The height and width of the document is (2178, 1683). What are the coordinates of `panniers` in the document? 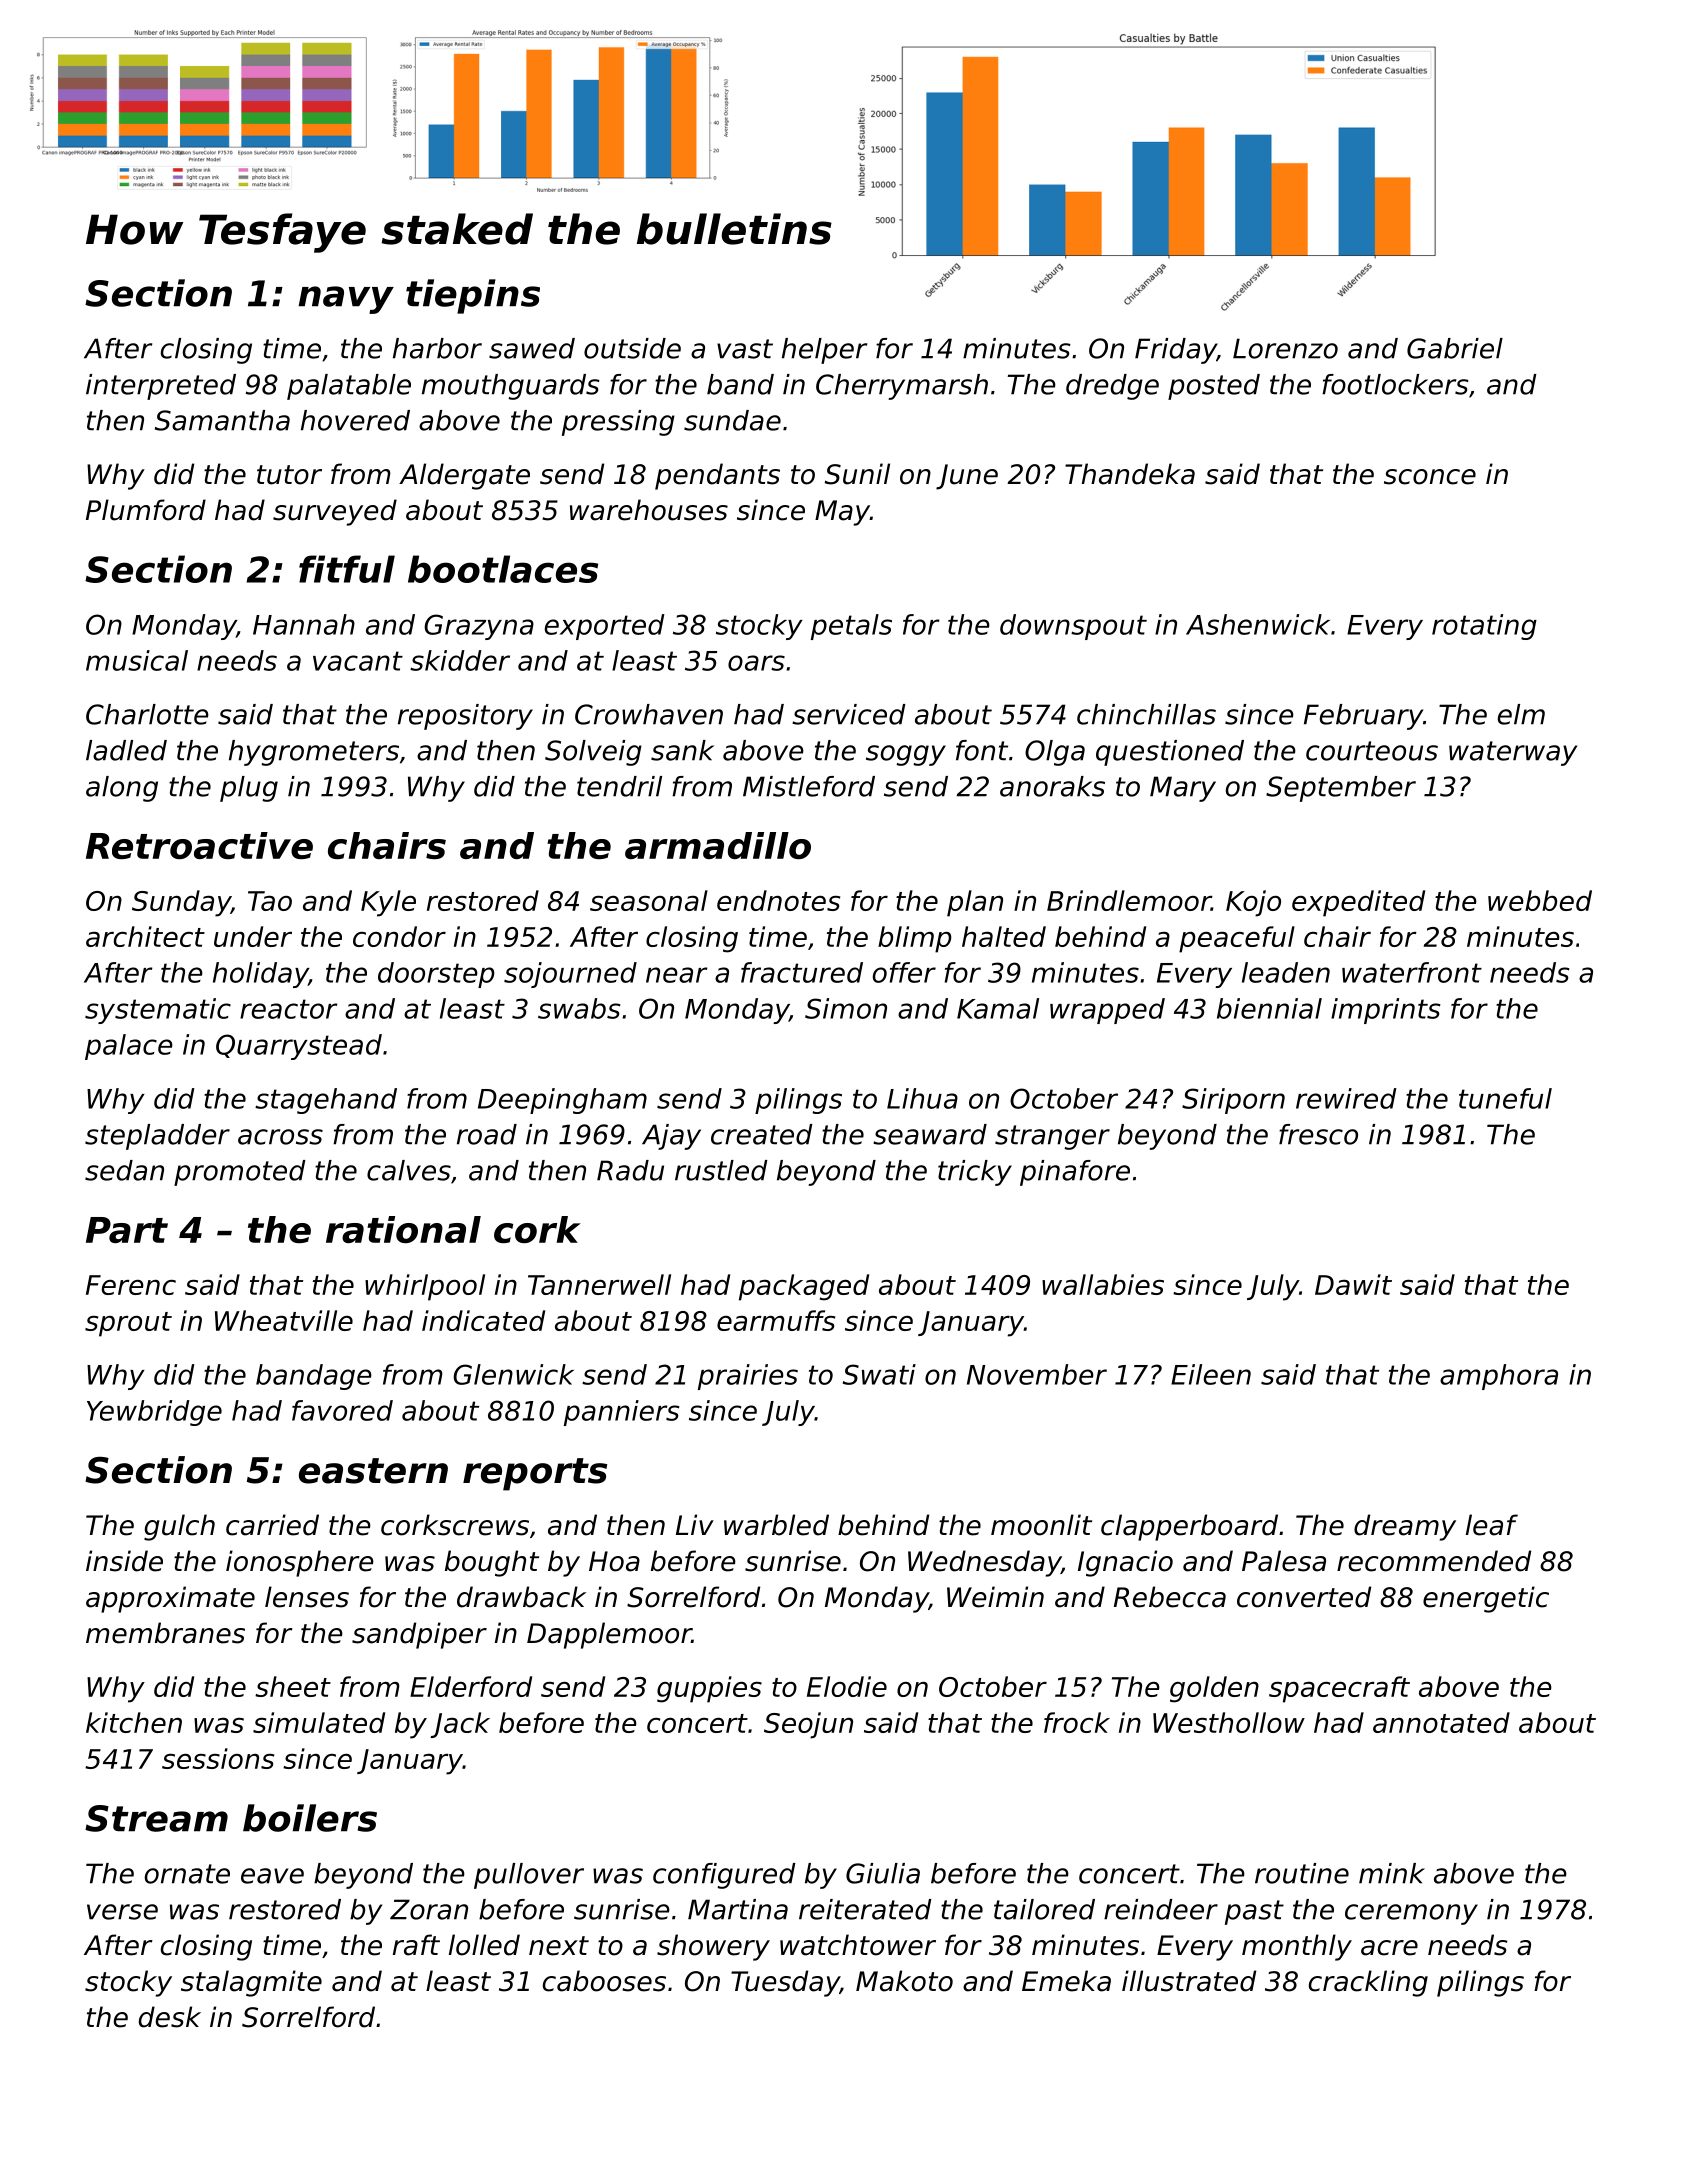 It's located at (622, 1413).
